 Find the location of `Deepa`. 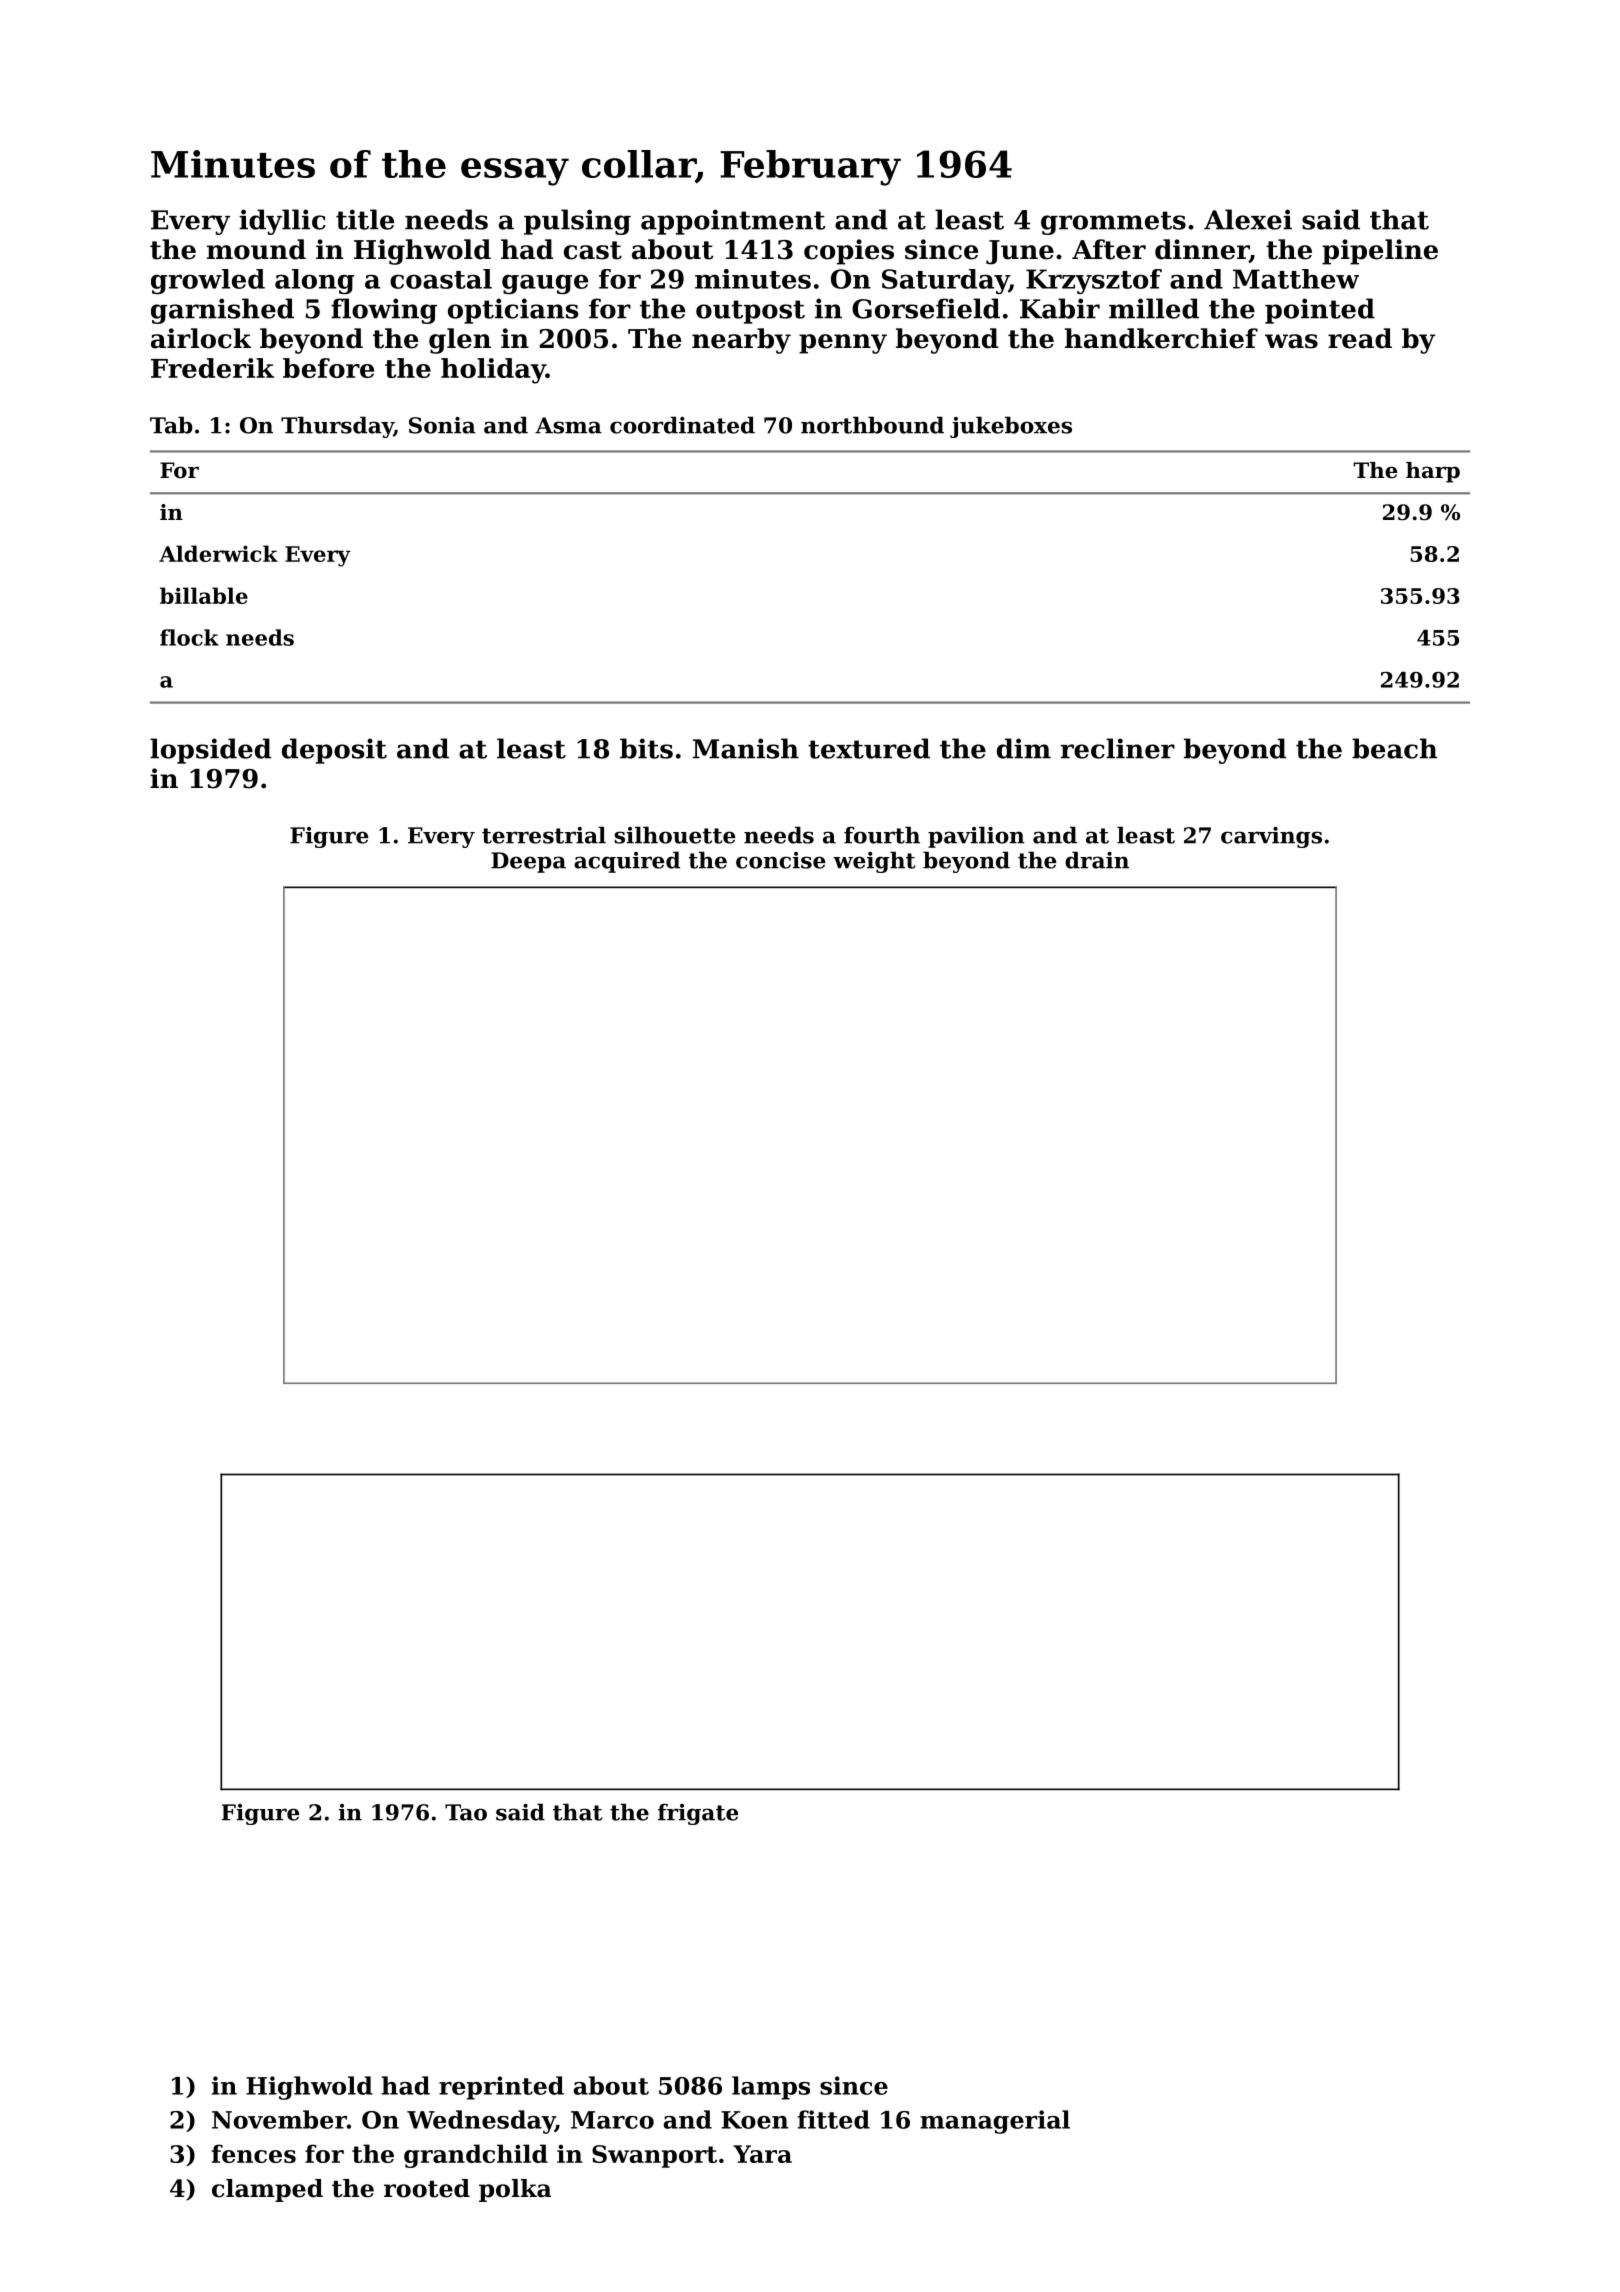

Deepa is located at coordinates (528, 862).
